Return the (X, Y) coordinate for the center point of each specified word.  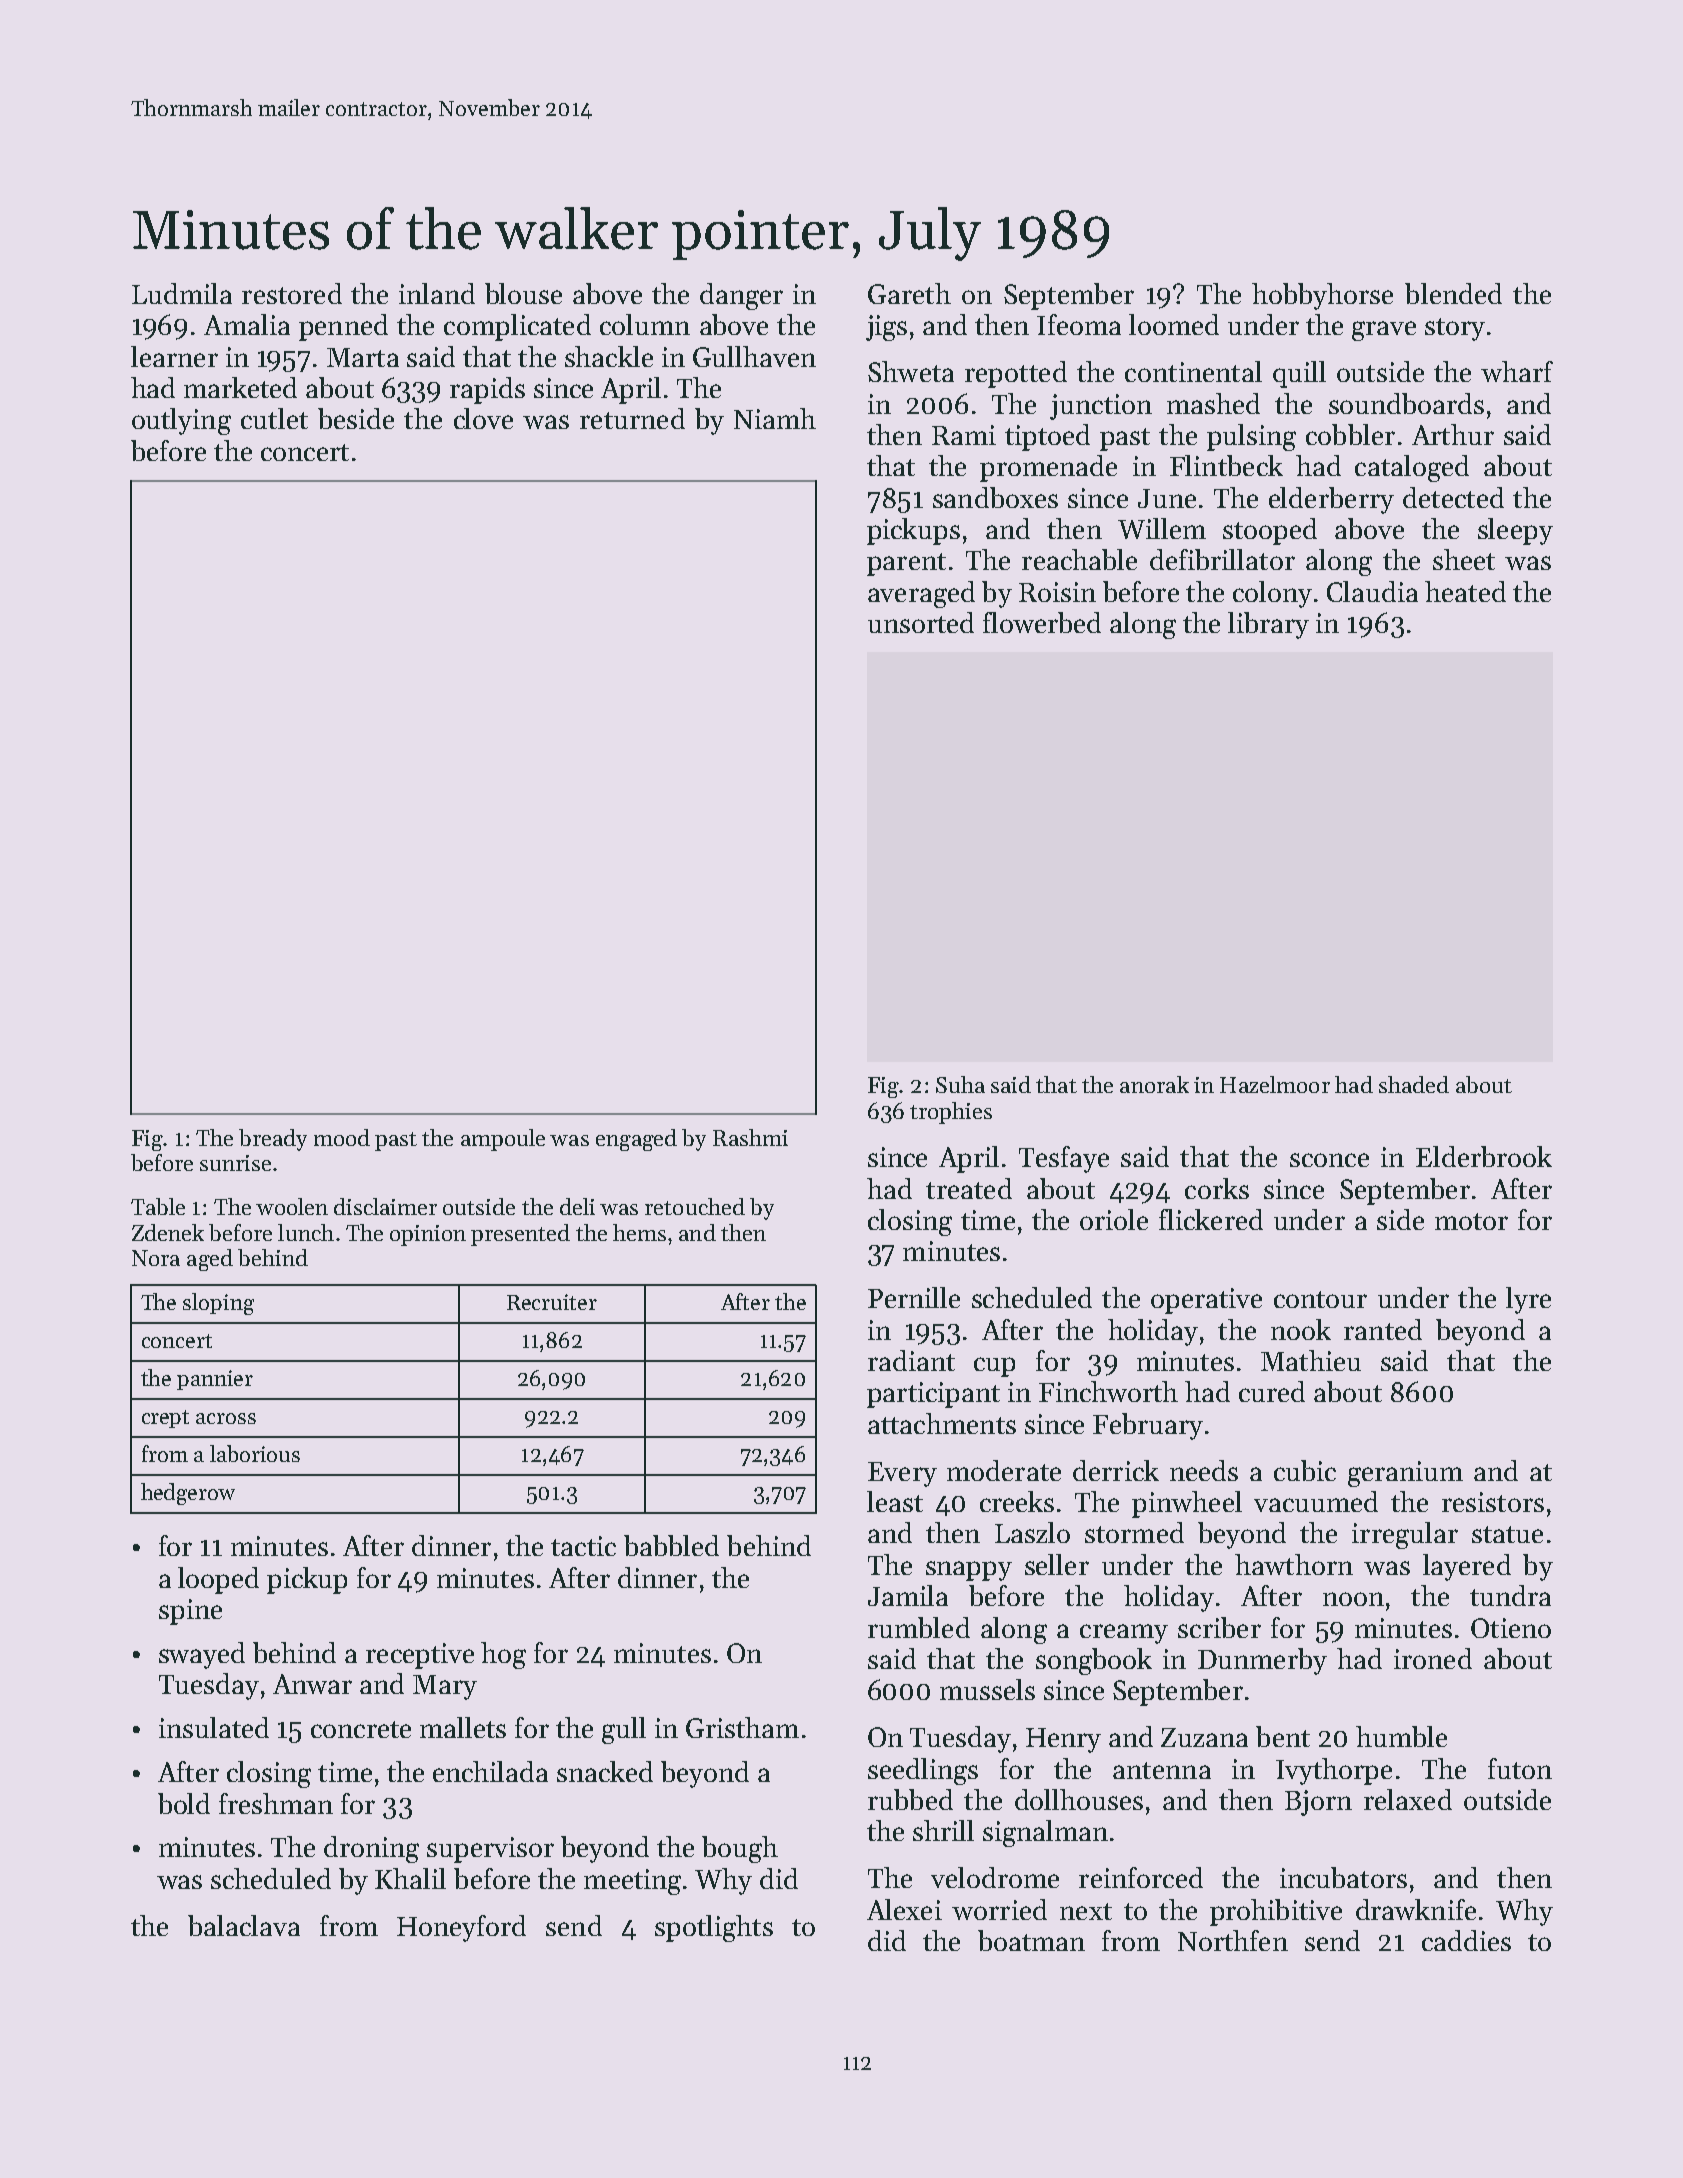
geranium (1405, 1474)
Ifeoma (1079, 324)
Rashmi (750, 1137)
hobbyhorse (1322, 296)
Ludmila (182, 293)
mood (342, 1137)
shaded (1414, 1084)
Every (902, 1474)
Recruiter (552, 1302)
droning (371, 1849)
